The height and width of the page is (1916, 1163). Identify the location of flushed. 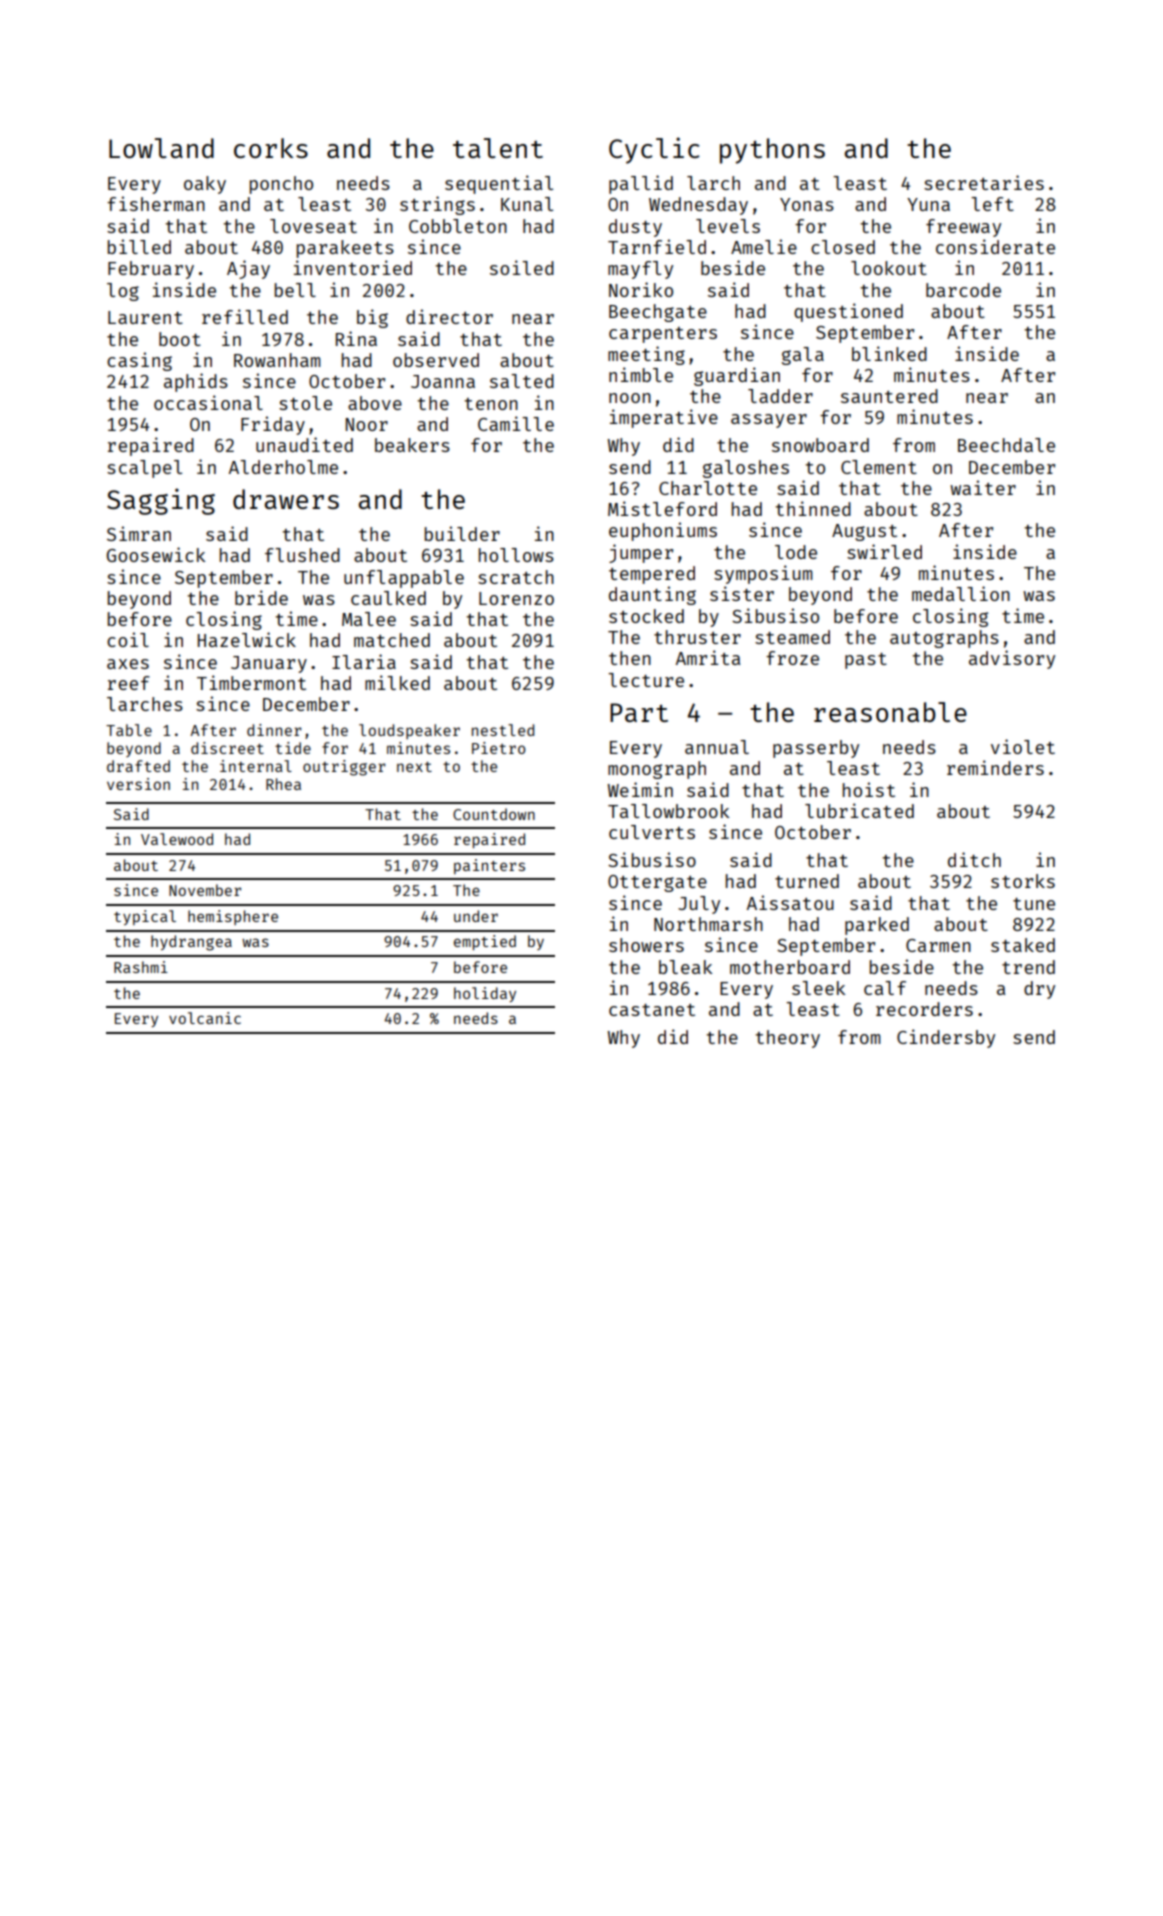
(302, 555).
